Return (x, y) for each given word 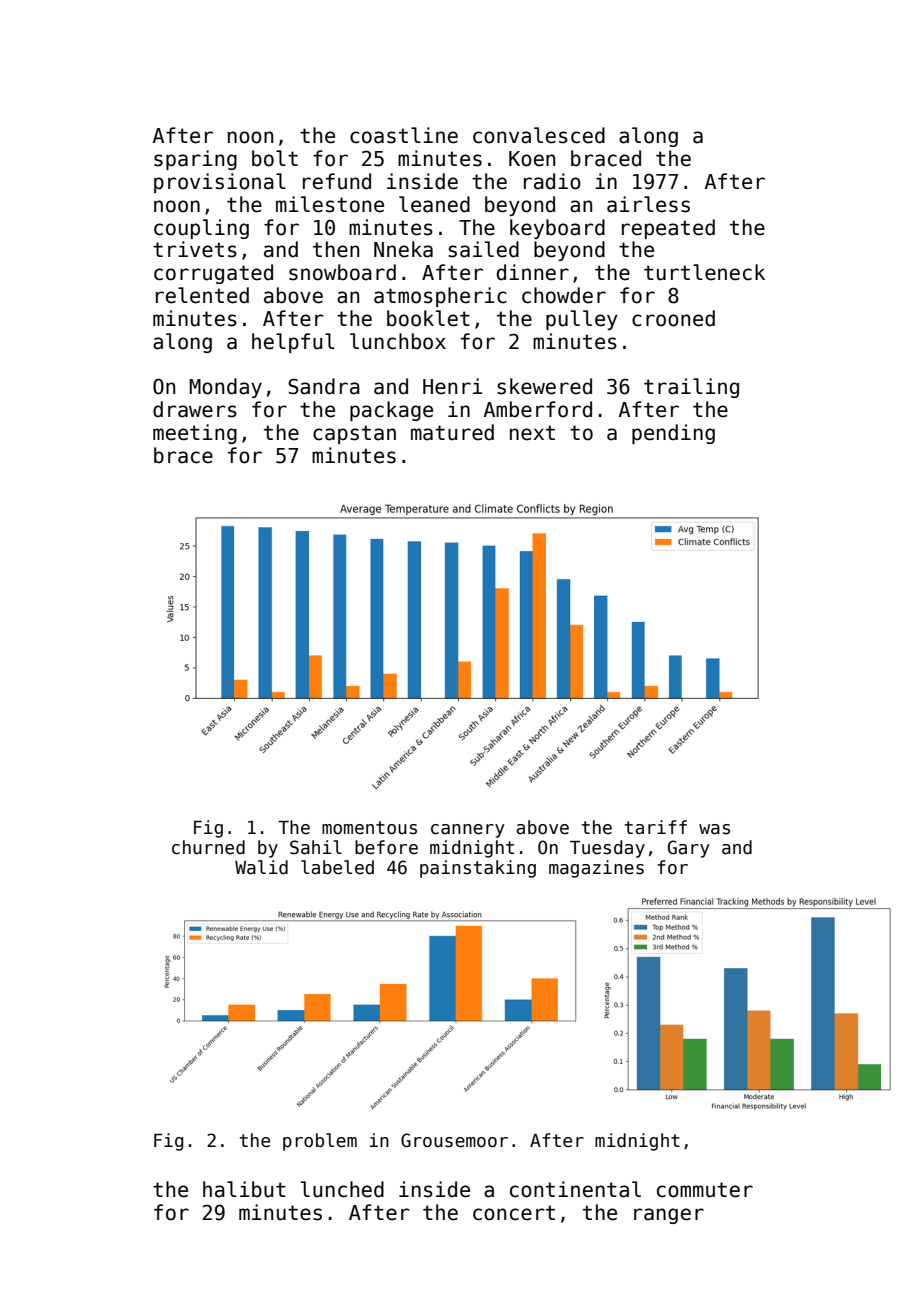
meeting (195, 434)
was (714, 829)
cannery (468, 831)
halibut (244, 1189)
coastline (404, 135)
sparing (195, 160)
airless (648, 204)
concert (514, 1213)
